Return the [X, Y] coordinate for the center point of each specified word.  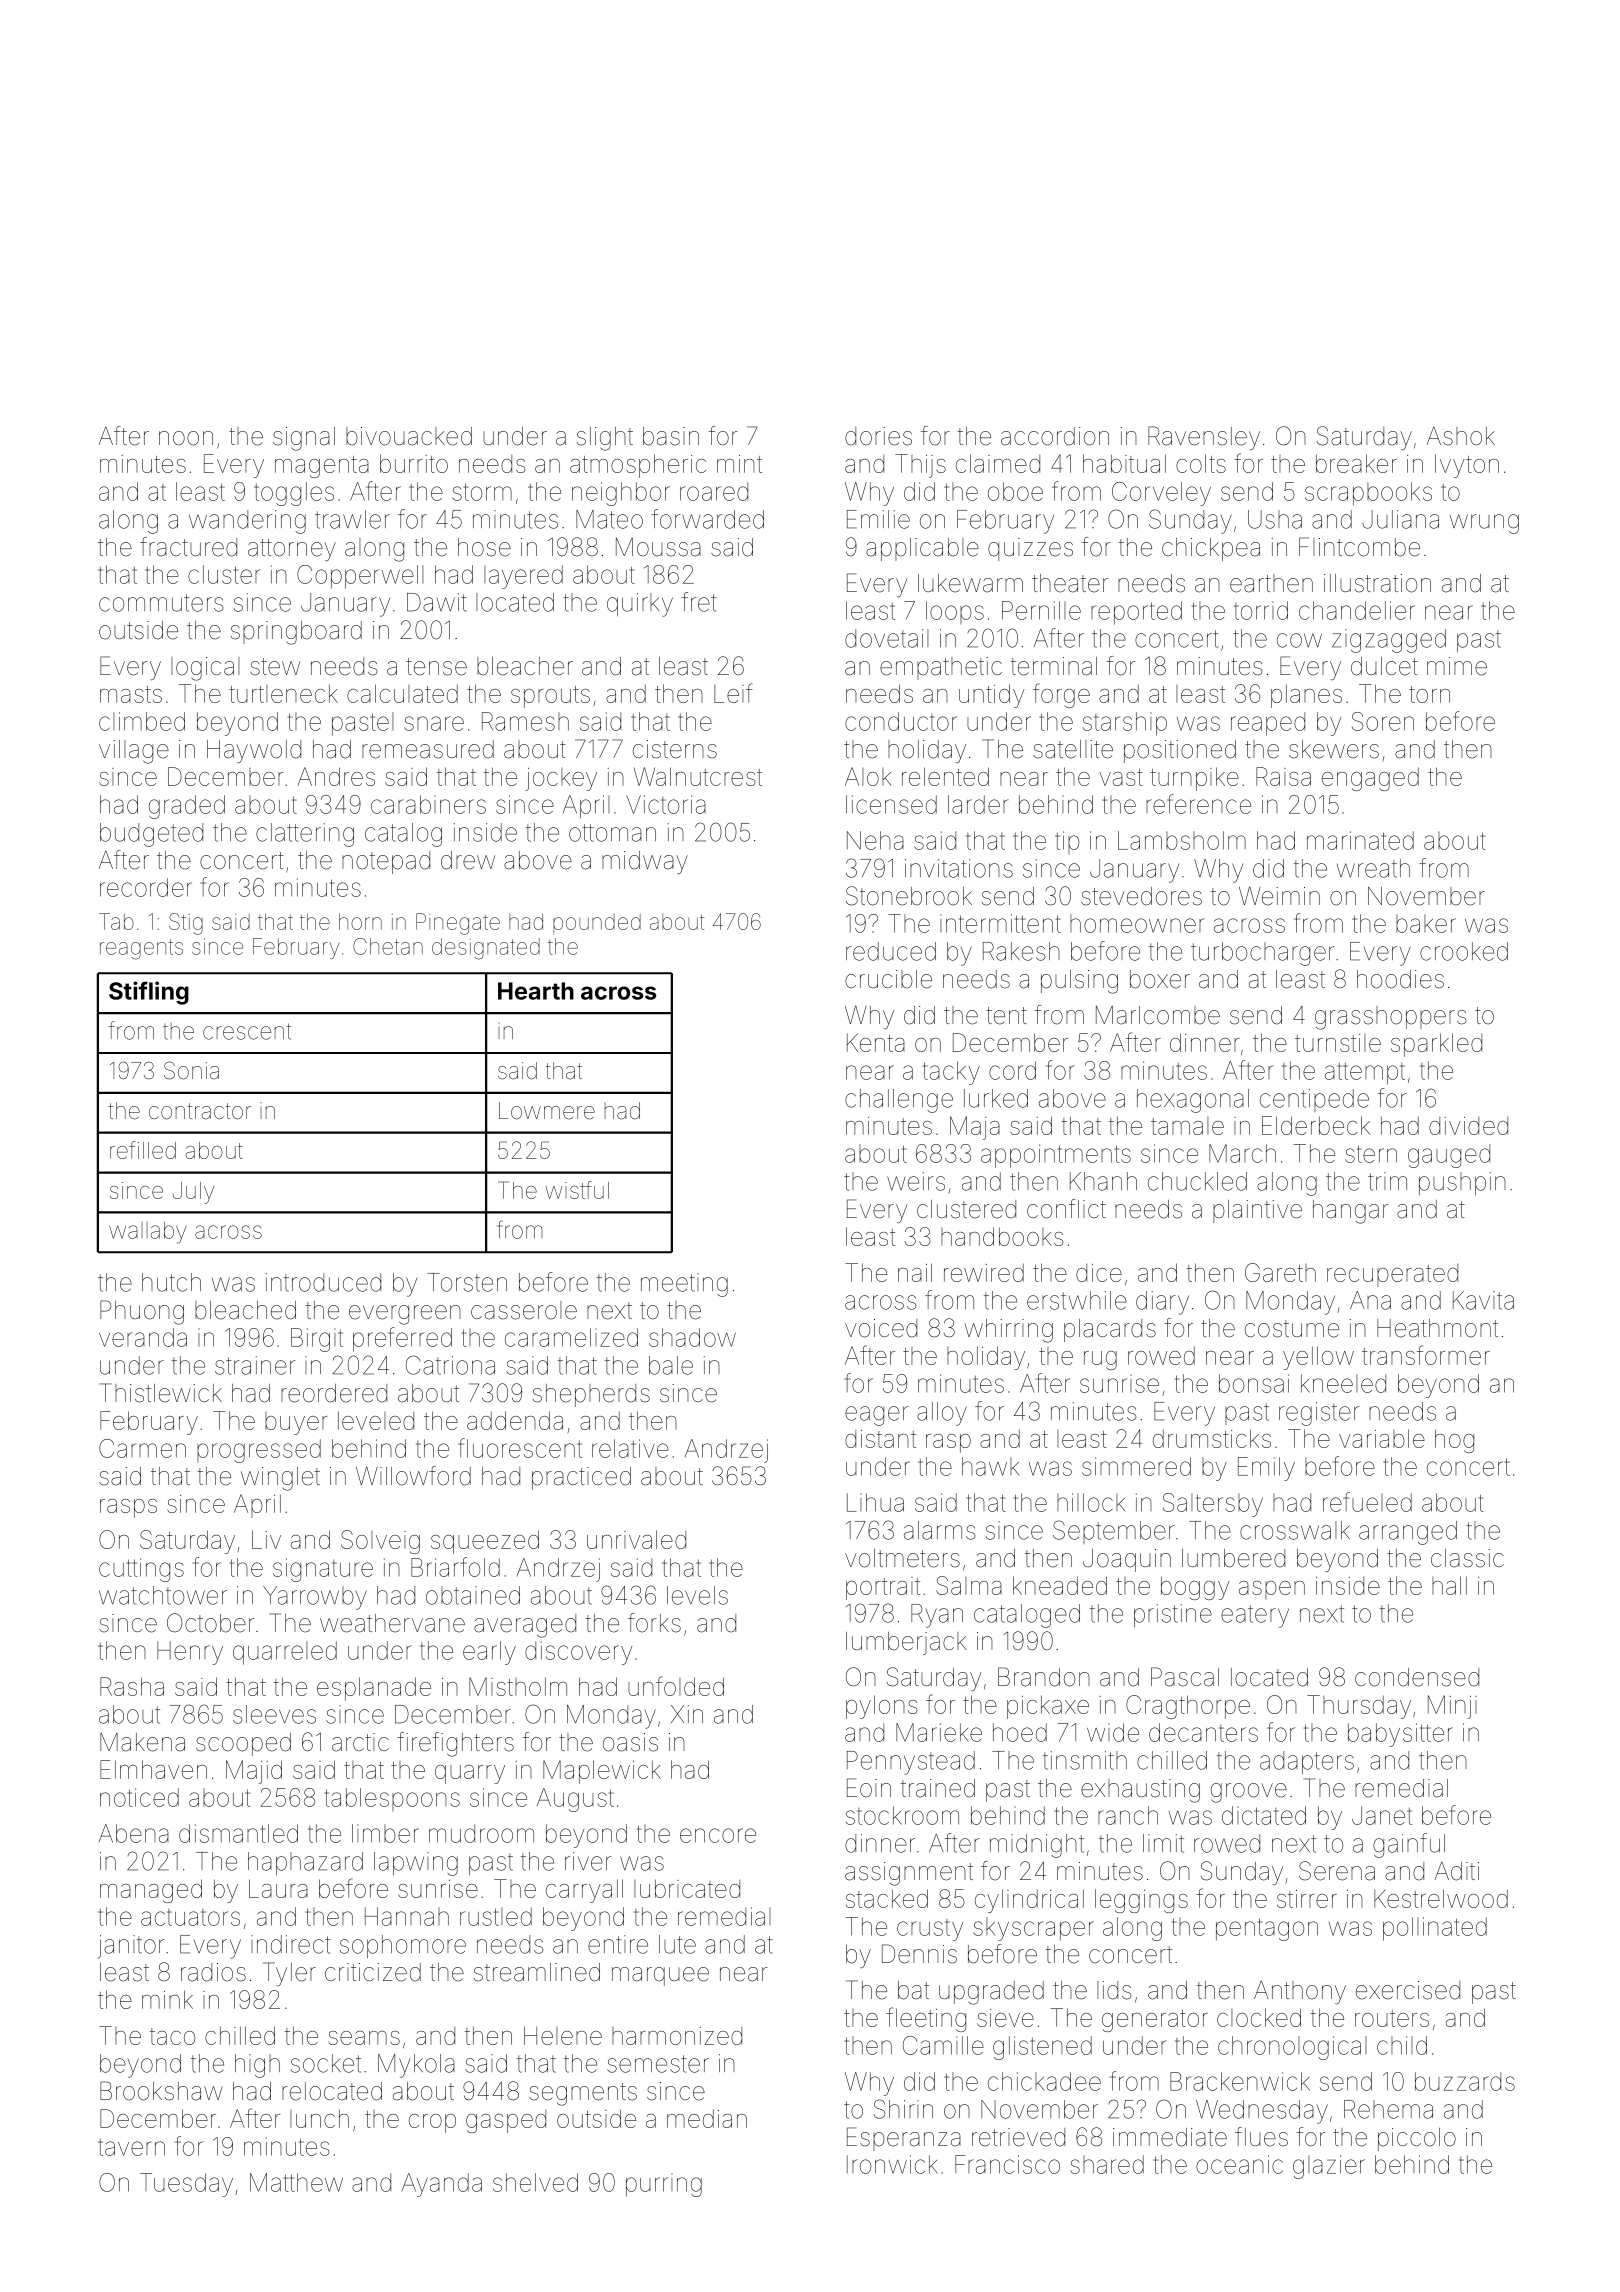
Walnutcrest [698, 776]
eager [877, 1416]
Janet [1382, 1815]
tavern [131, 2147]
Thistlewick [161, 1393]
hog [1454, 1441]
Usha [1275, 519]
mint [739, 464]
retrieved [1018, 2137]
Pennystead [911, 1763]
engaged [1370, 779]
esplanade [374, 1689]
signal [304, 439]
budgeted [151, 835]
